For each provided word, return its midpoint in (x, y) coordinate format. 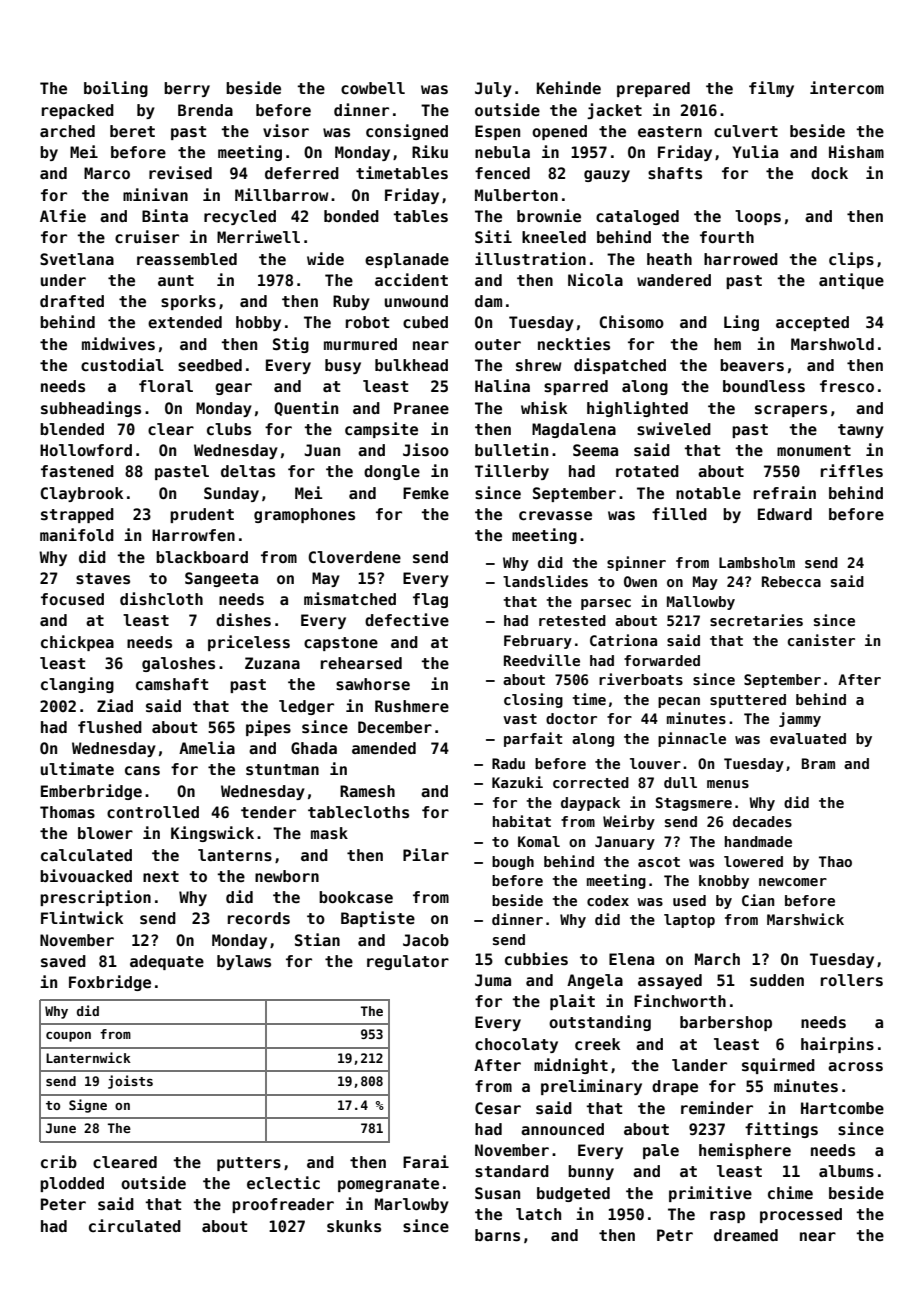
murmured (360, 344)
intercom (847, 88)
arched (67, 131)
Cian (758, 900)
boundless (764, 386)
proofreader (283, 1205)
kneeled (554, 237)
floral (166, 386)
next (161, 877)
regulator (408, 962)
